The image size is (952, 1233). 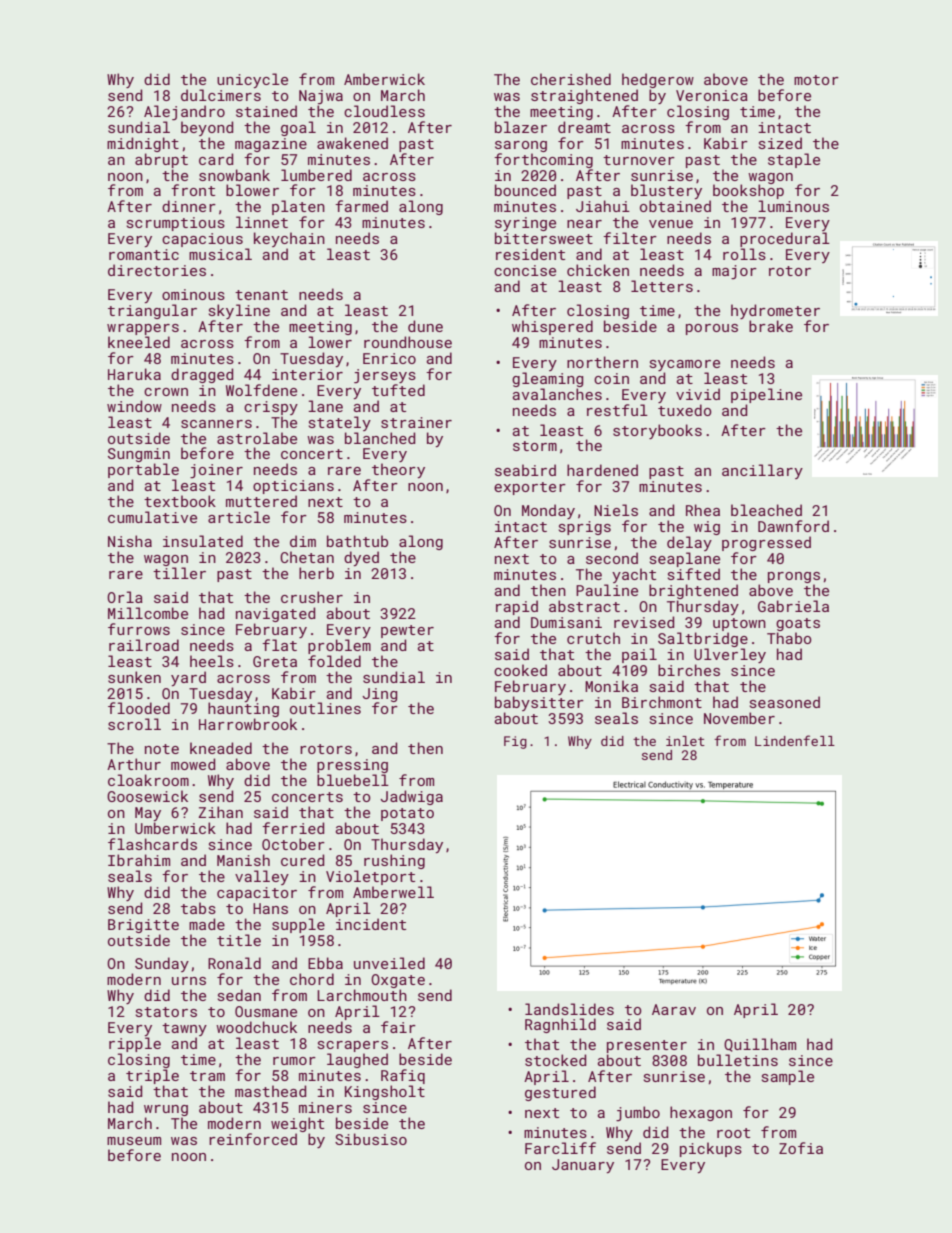 I want to click on urns, so click(x=189, y=981).
